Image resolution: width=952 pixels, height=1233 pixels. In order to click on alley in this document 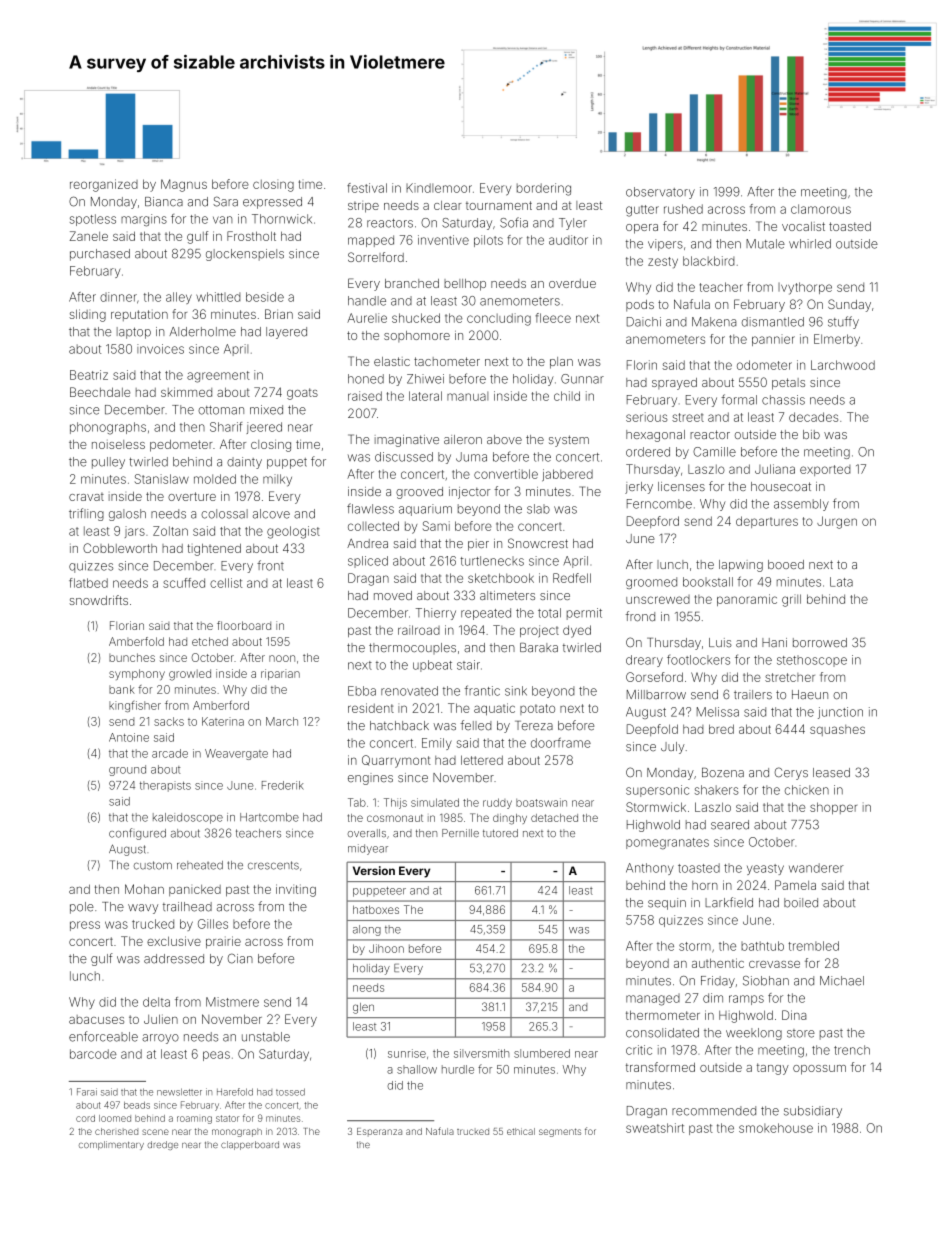, I will do `click(179, 298)`.
